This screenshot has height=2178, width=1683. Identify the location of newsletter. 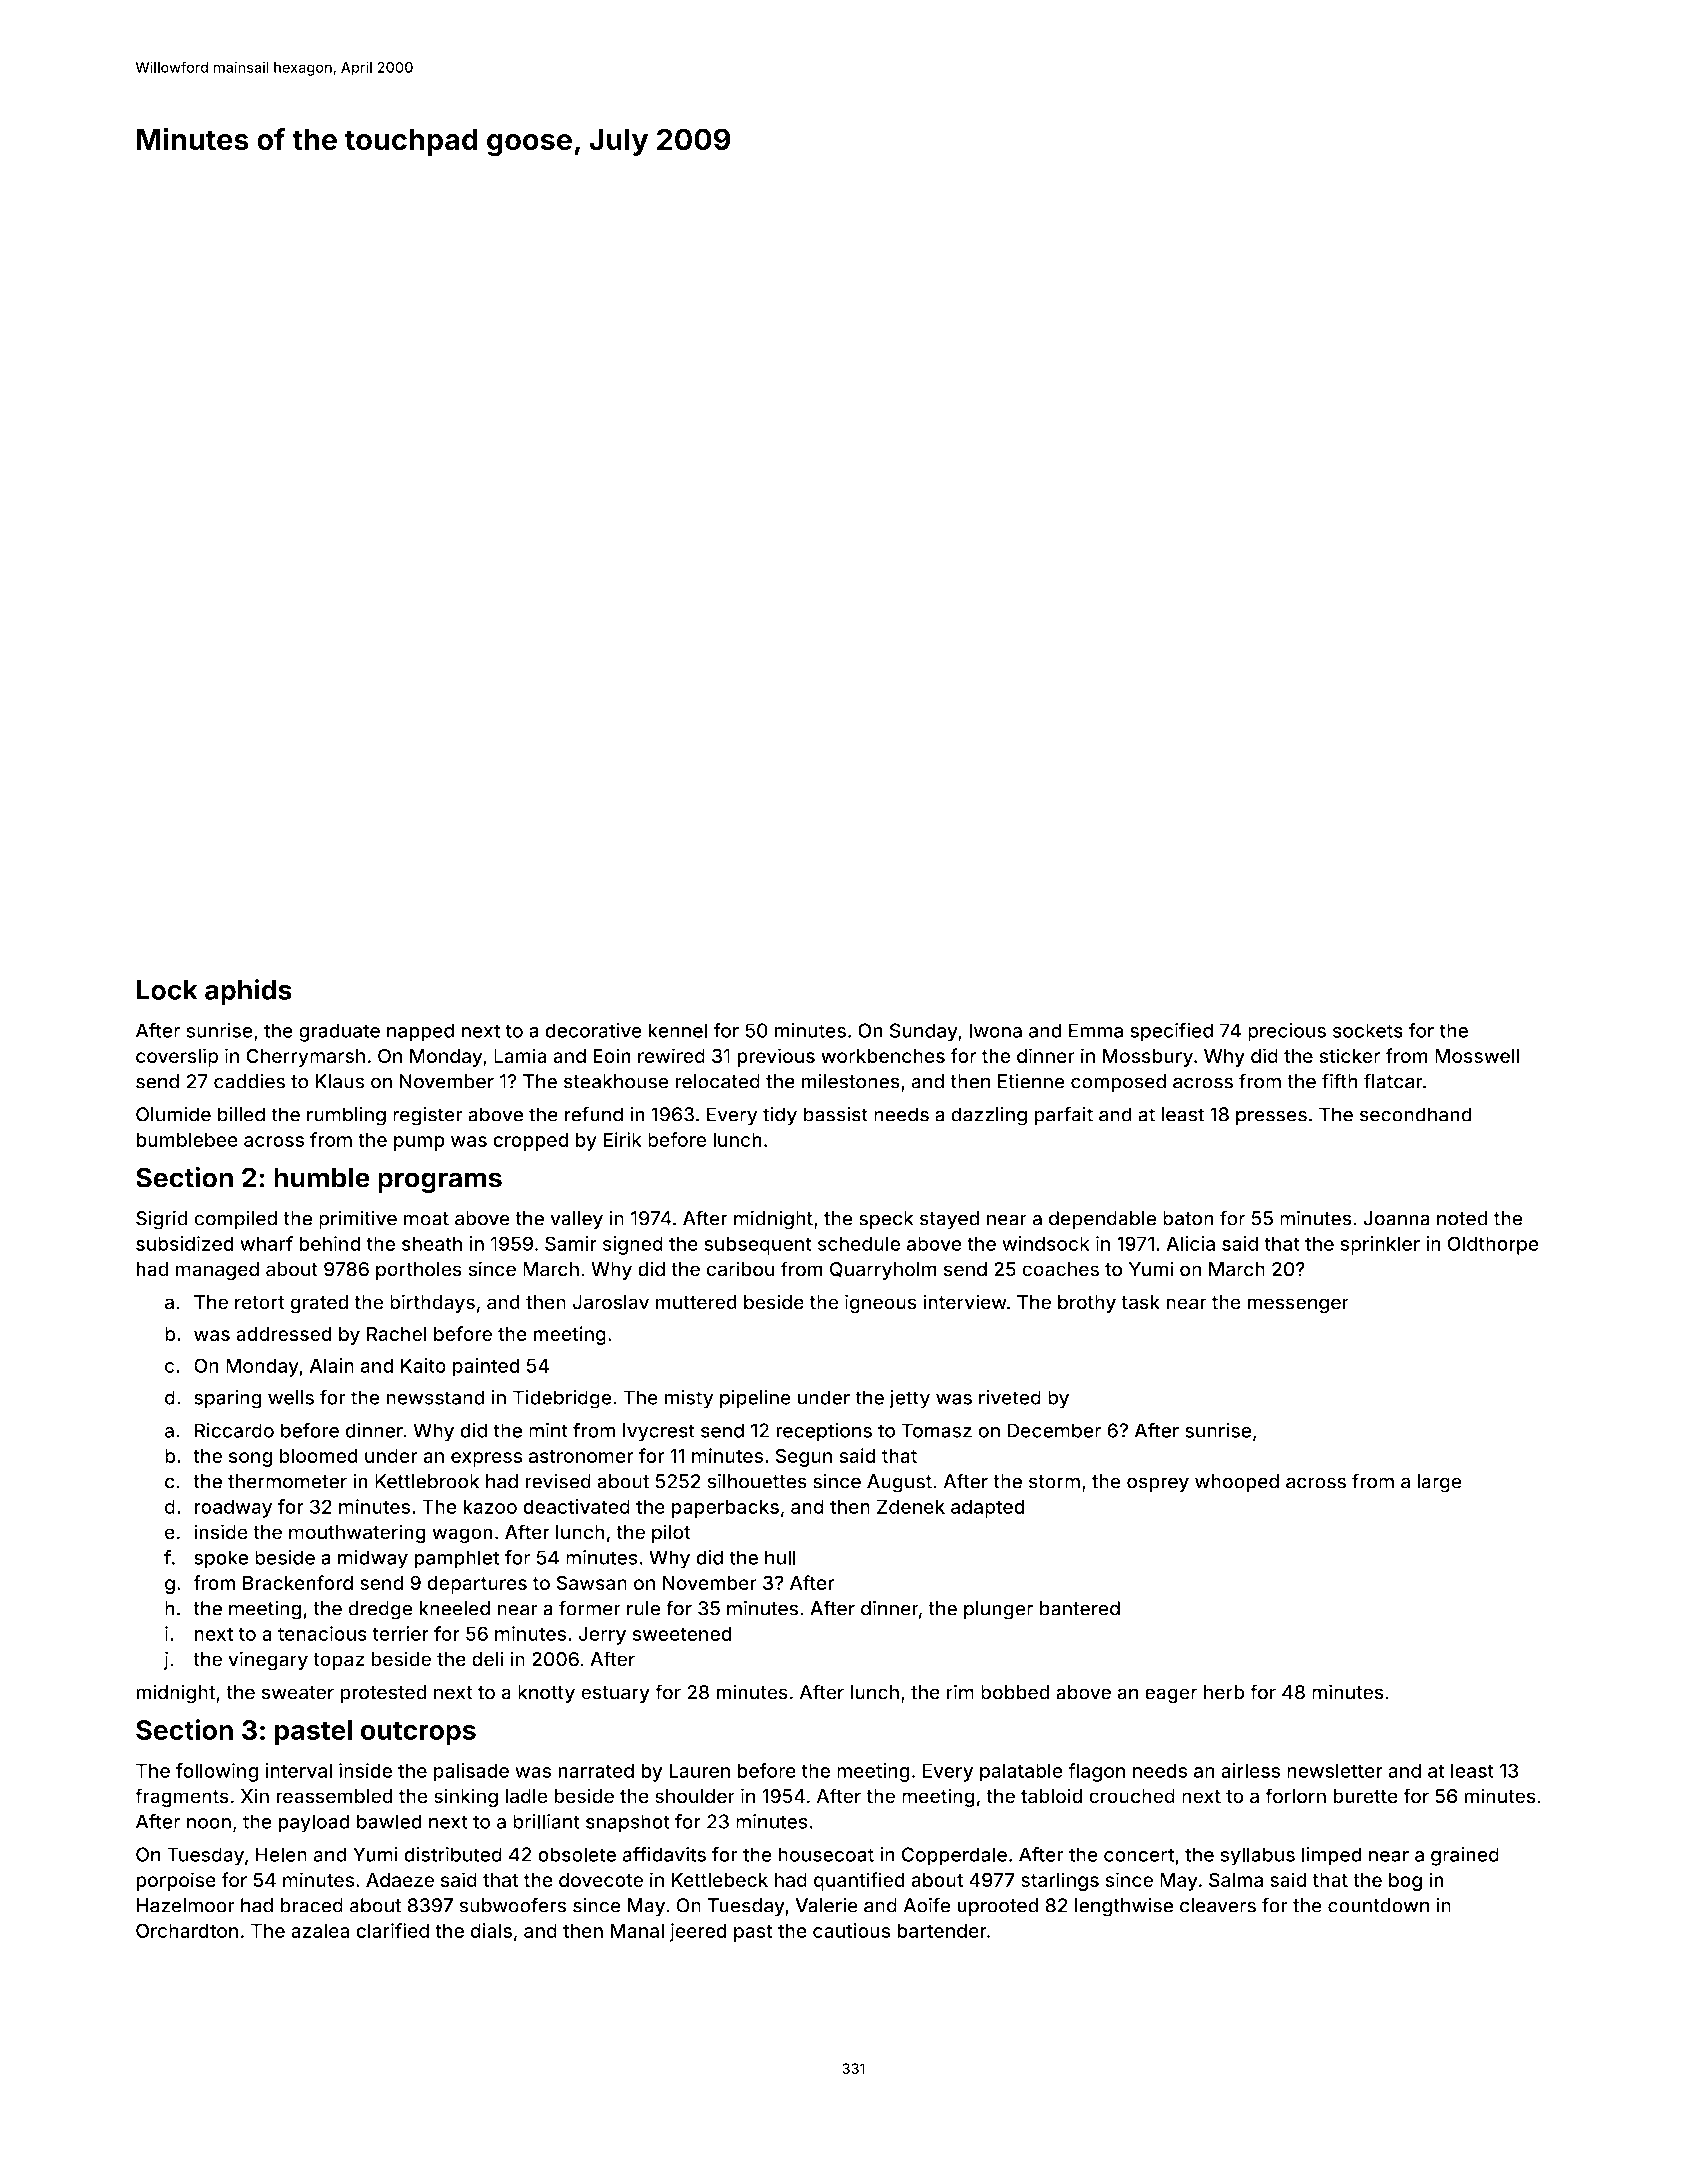
(1335, 1770).
